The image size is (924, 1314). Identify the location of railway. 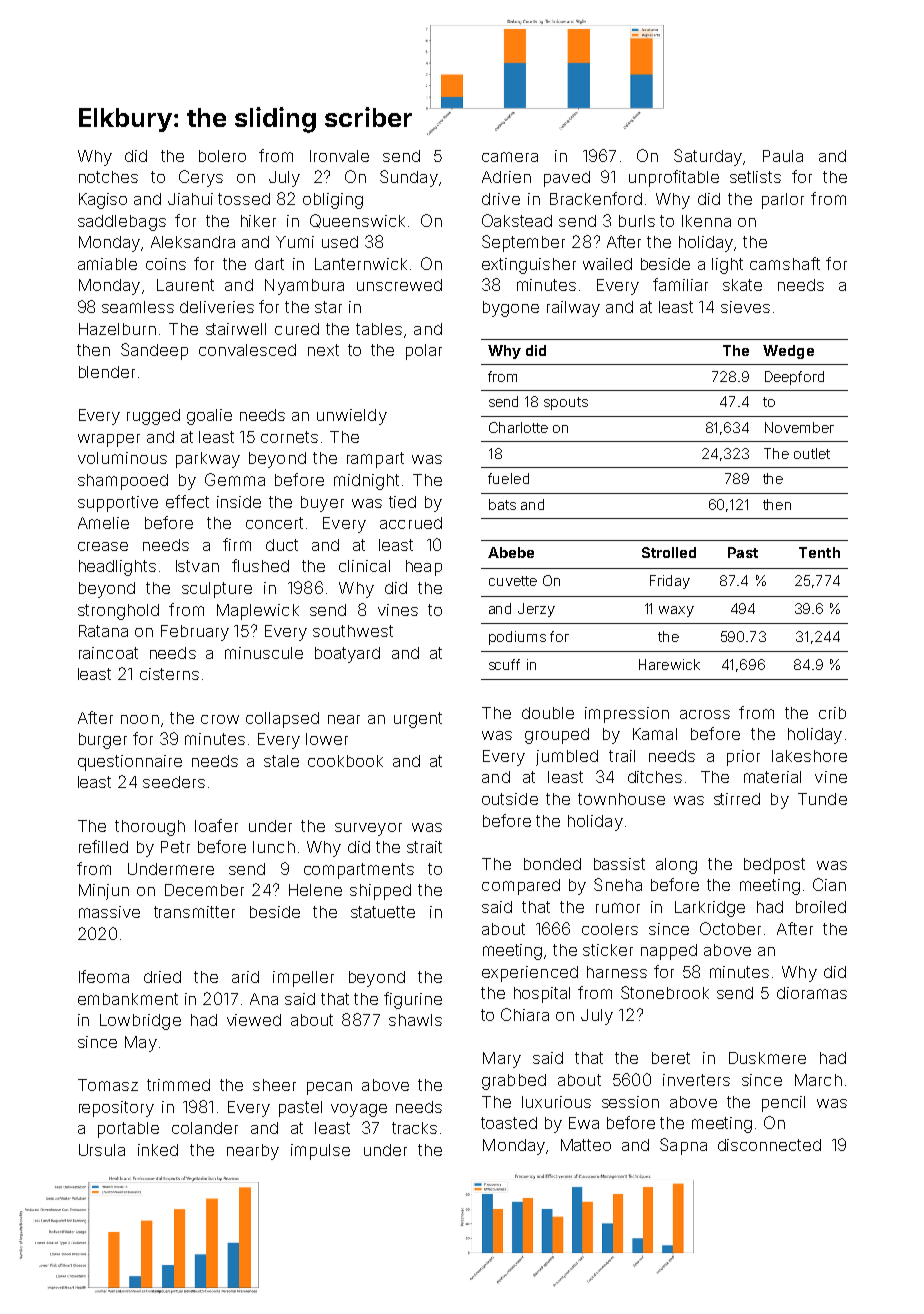
(573, 309).
